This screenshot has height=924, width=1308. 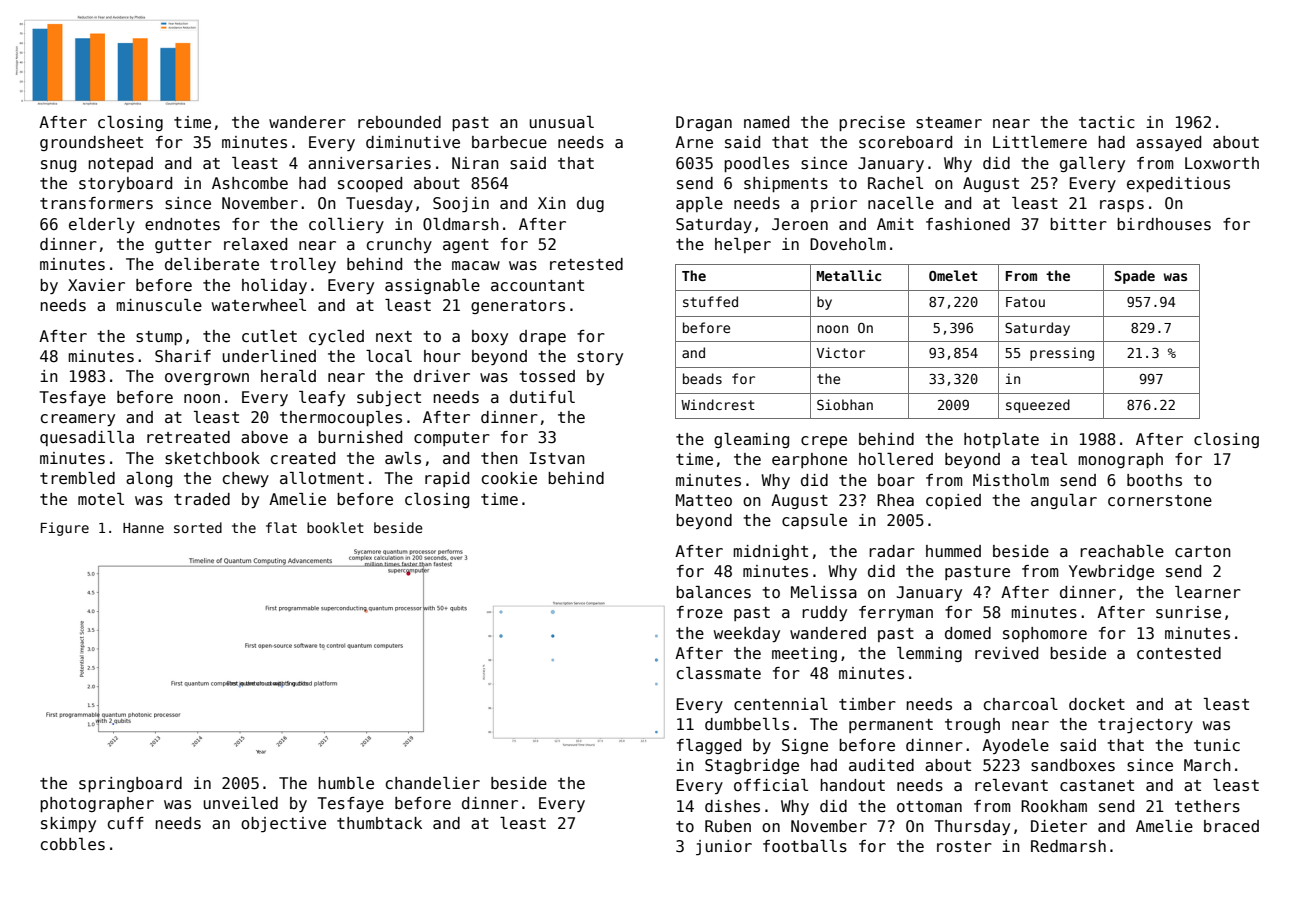 What do you see at coordinates (561, 122) in the screenshot?
I see `unusual` at bounding box center [561, 122].
